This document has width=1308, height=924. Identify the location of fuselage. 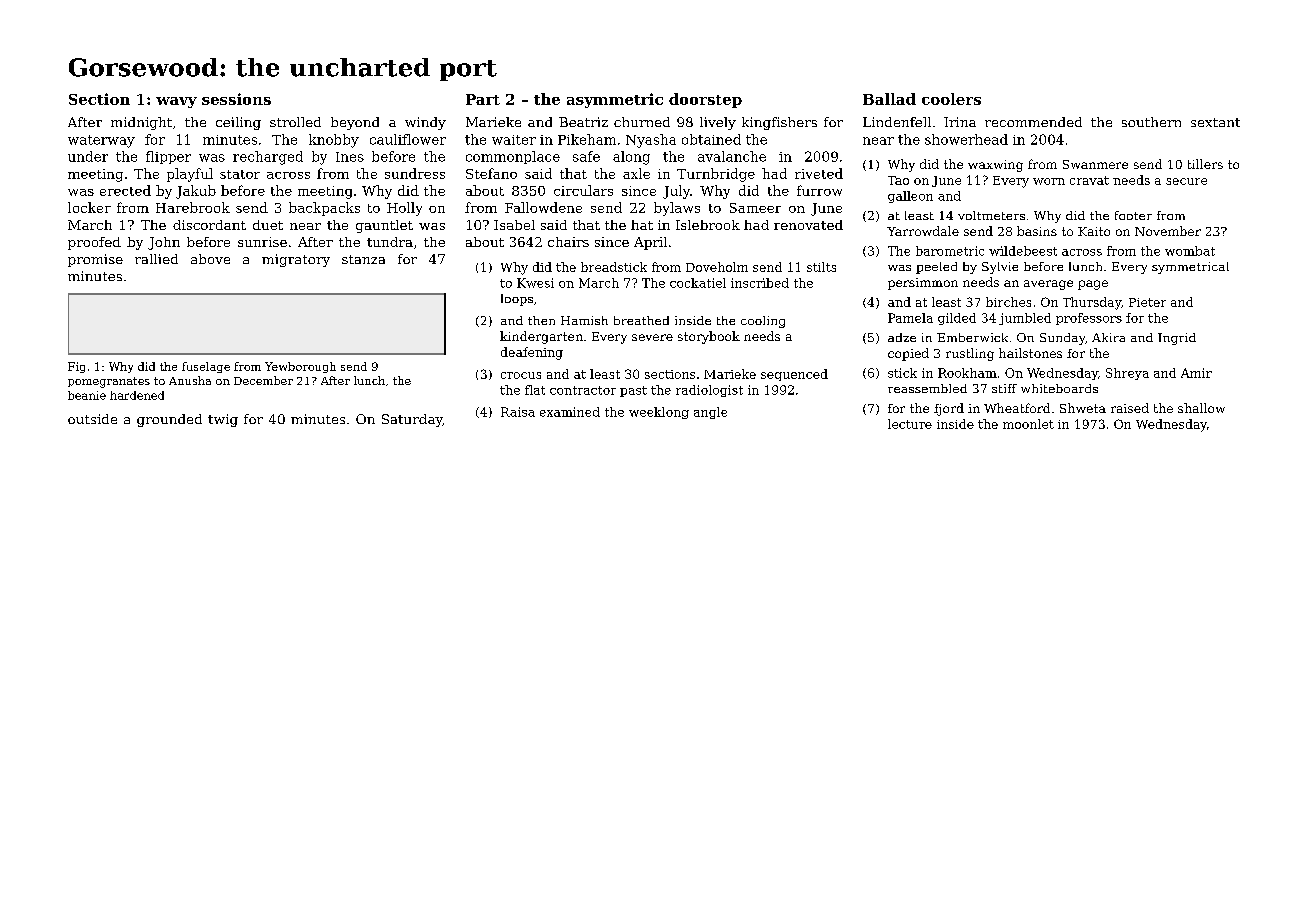
(206, 367).
